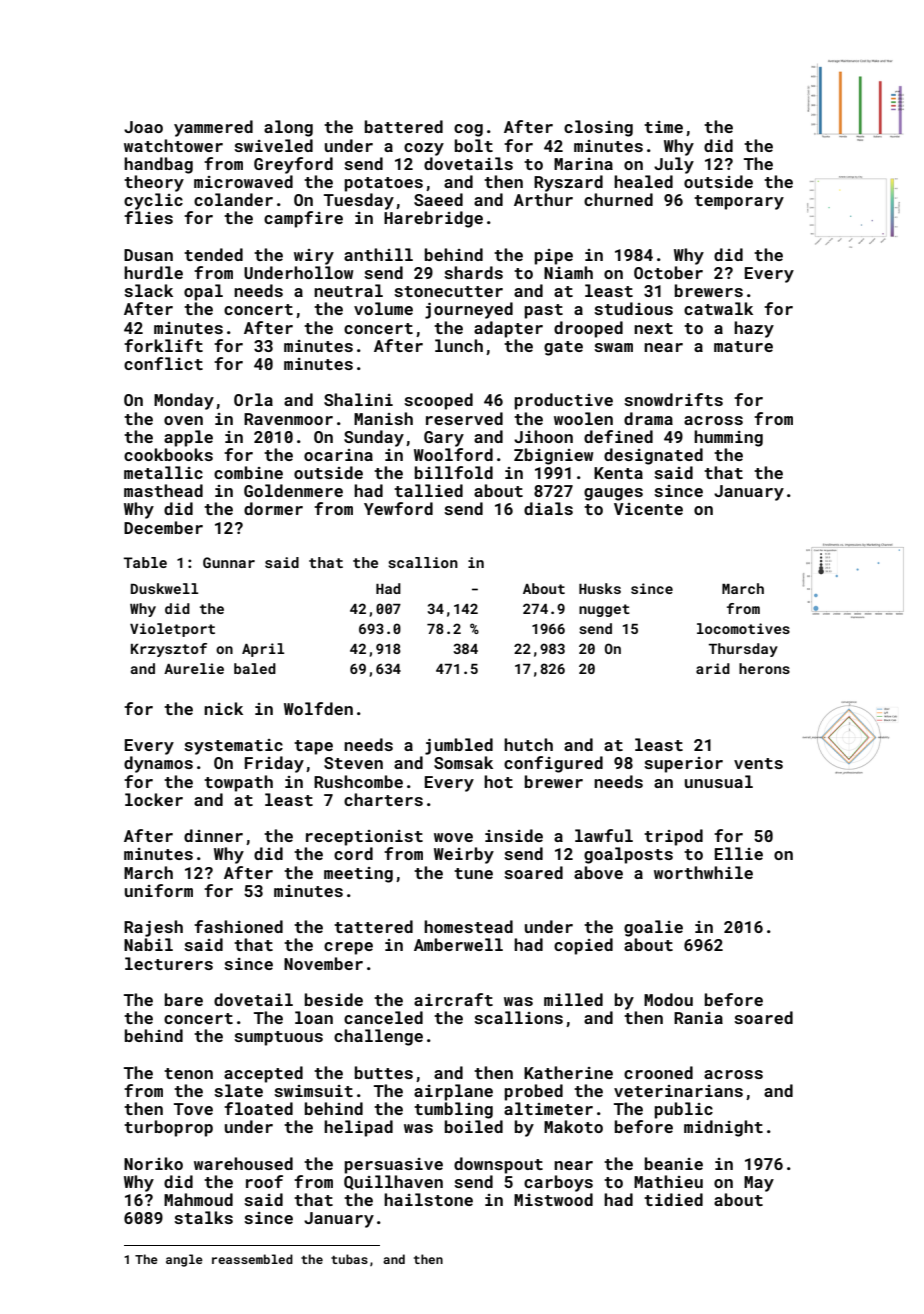 The width and height of the document is (924, 1314). What do you see at coordinates (468, 130) in the document?
I see `cog` at bounding box center [468, 130].
